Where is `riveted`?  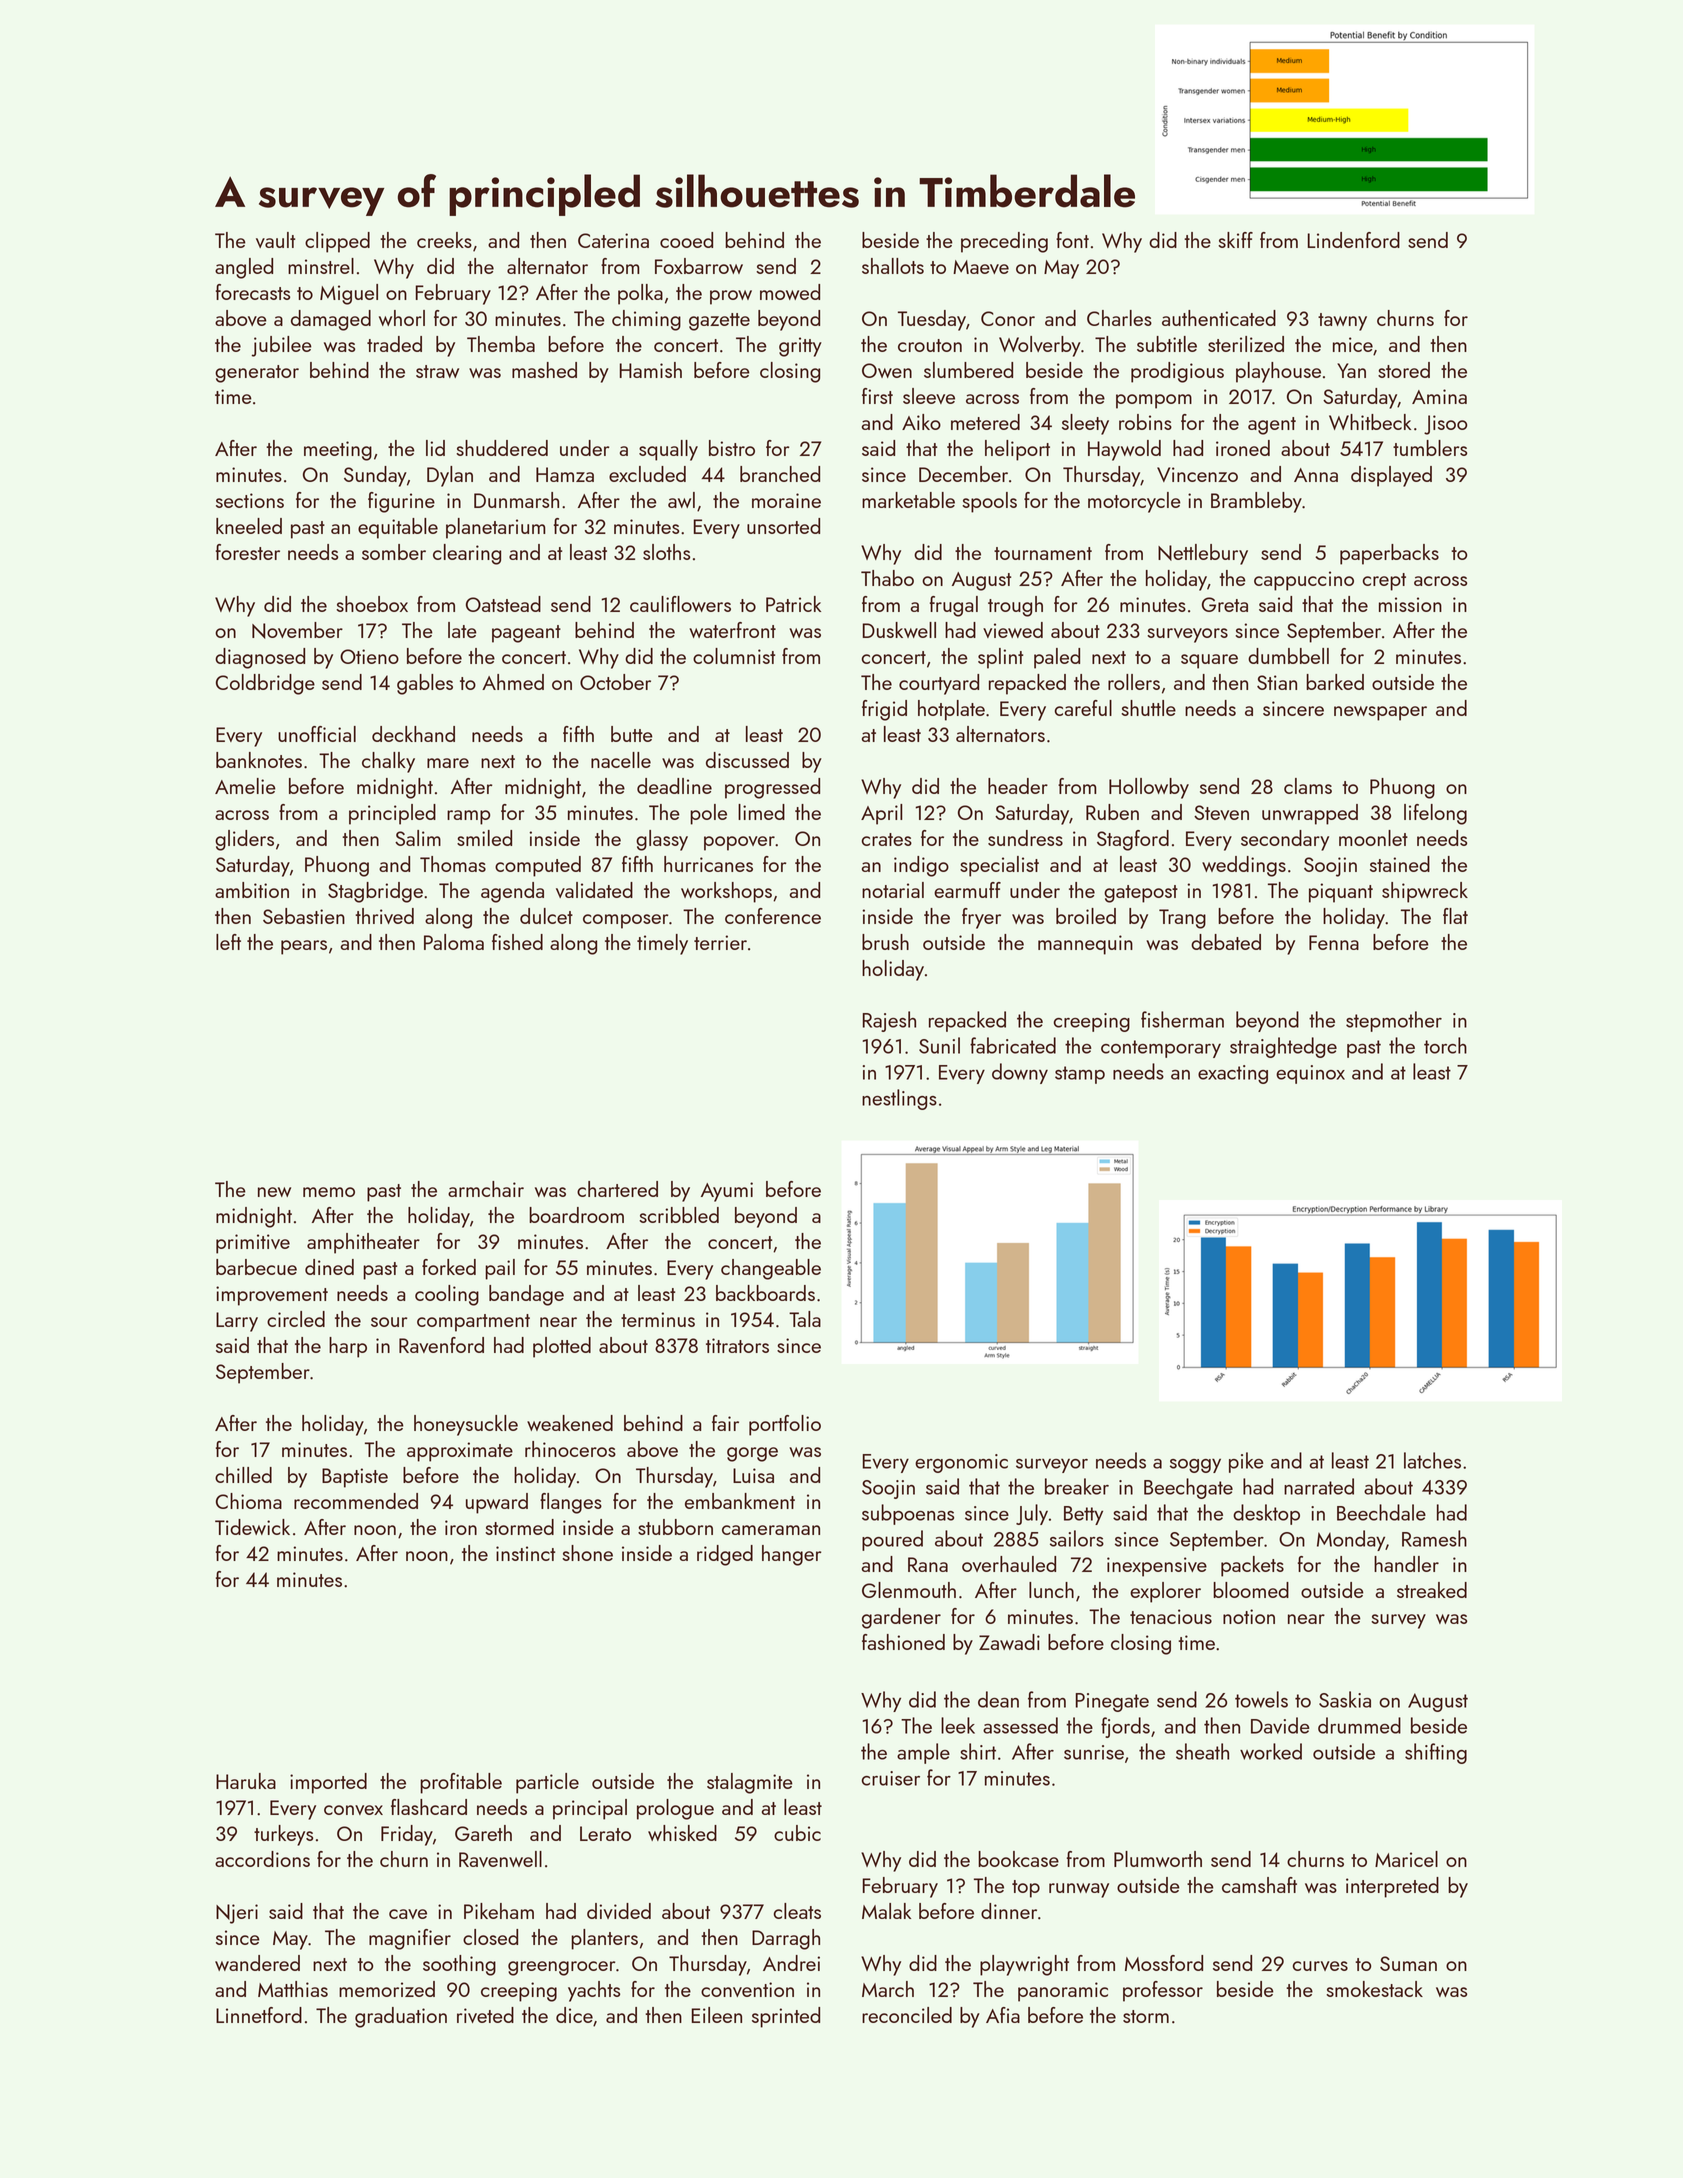
riveted is located at coordinates (485, 2015).
